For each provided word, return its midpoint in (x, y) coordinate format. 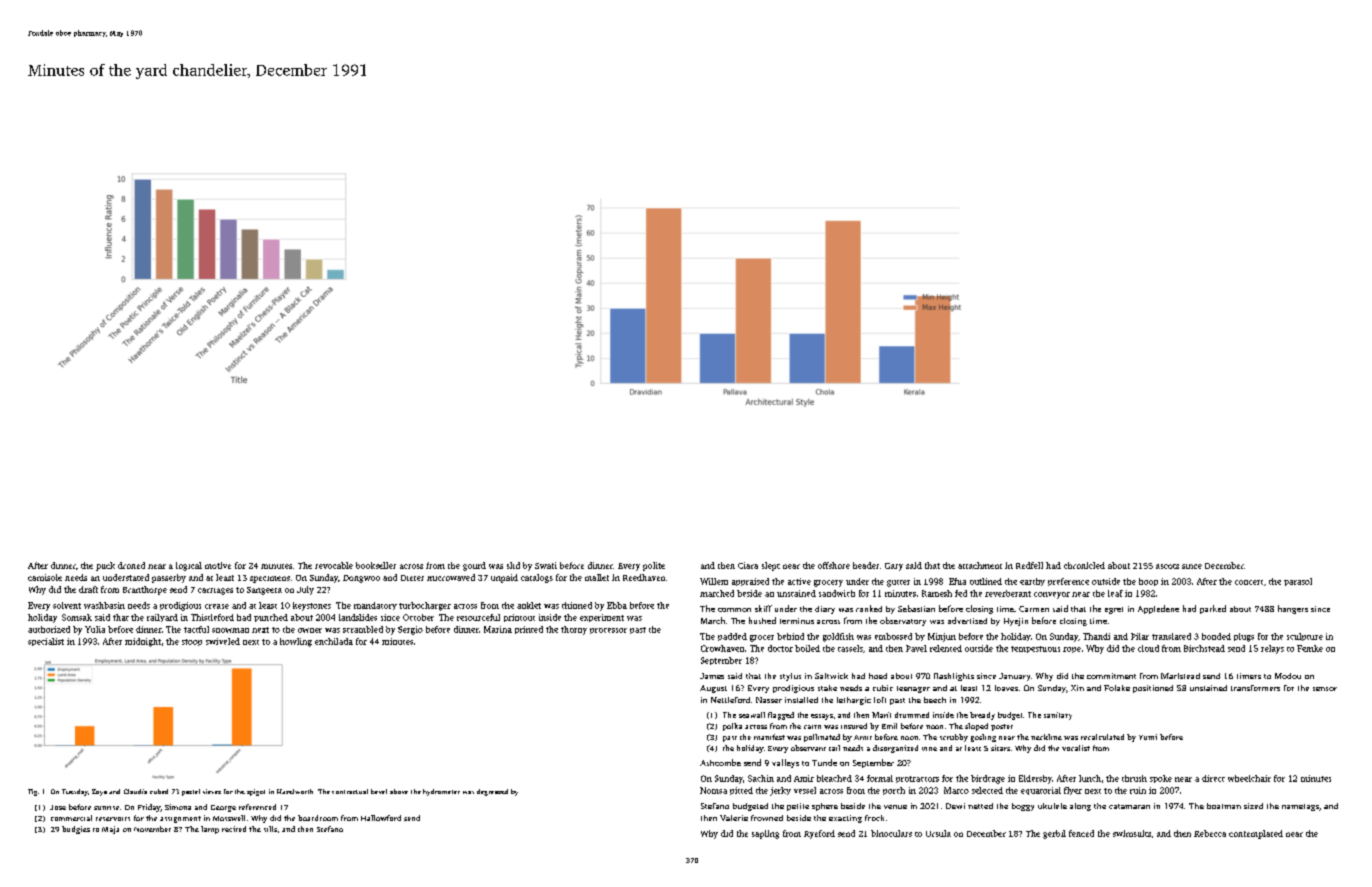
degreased (492, 792)
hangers (1293, 609)
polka (732, 727)
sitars (1000, 748)
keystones (312, 606)
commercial (71, 818)
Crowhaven (722, 648)
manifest (769, 737)
